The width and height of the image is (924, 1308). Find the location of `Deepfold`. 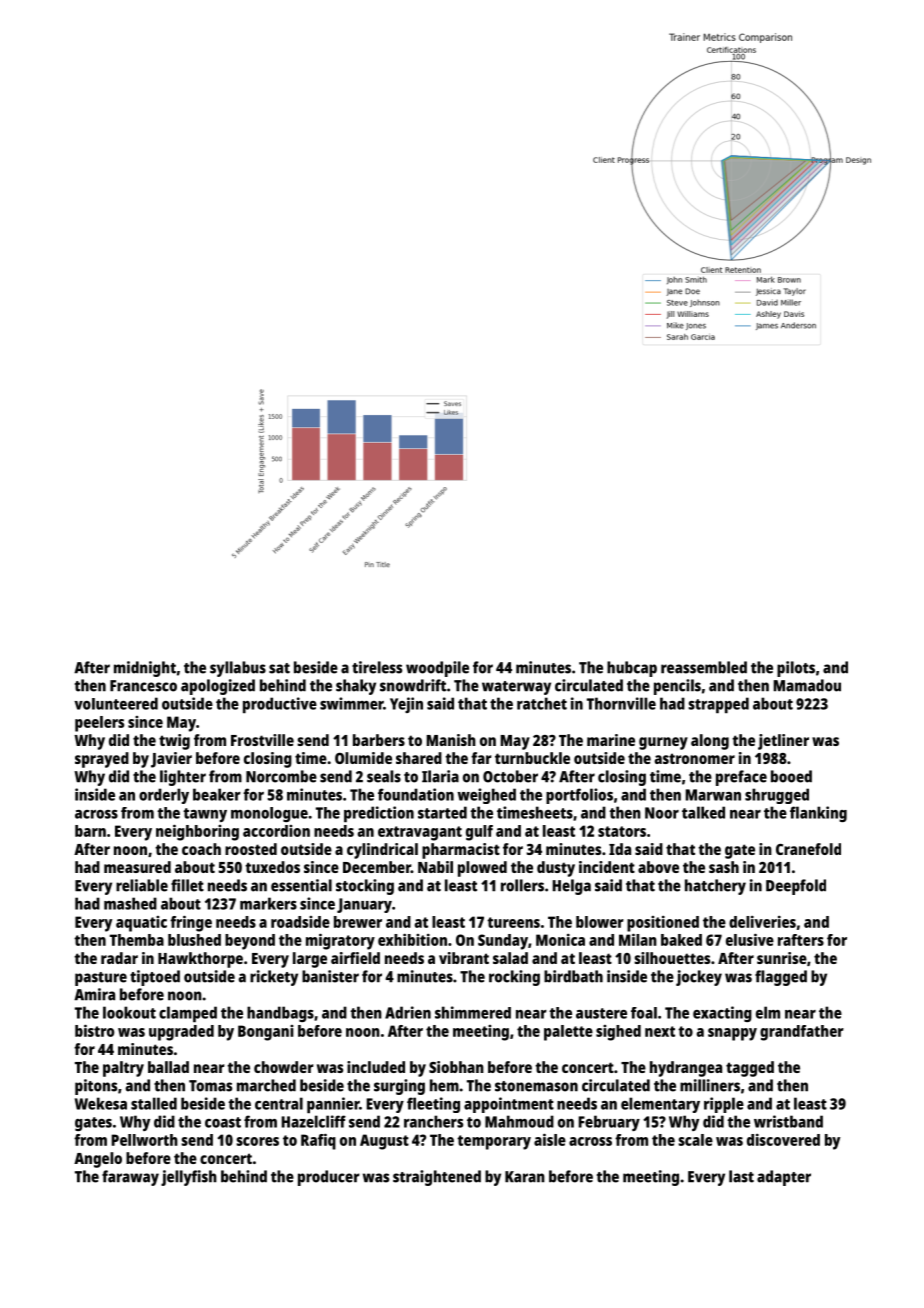

Deepfold is located at coordinates (796, 887).
